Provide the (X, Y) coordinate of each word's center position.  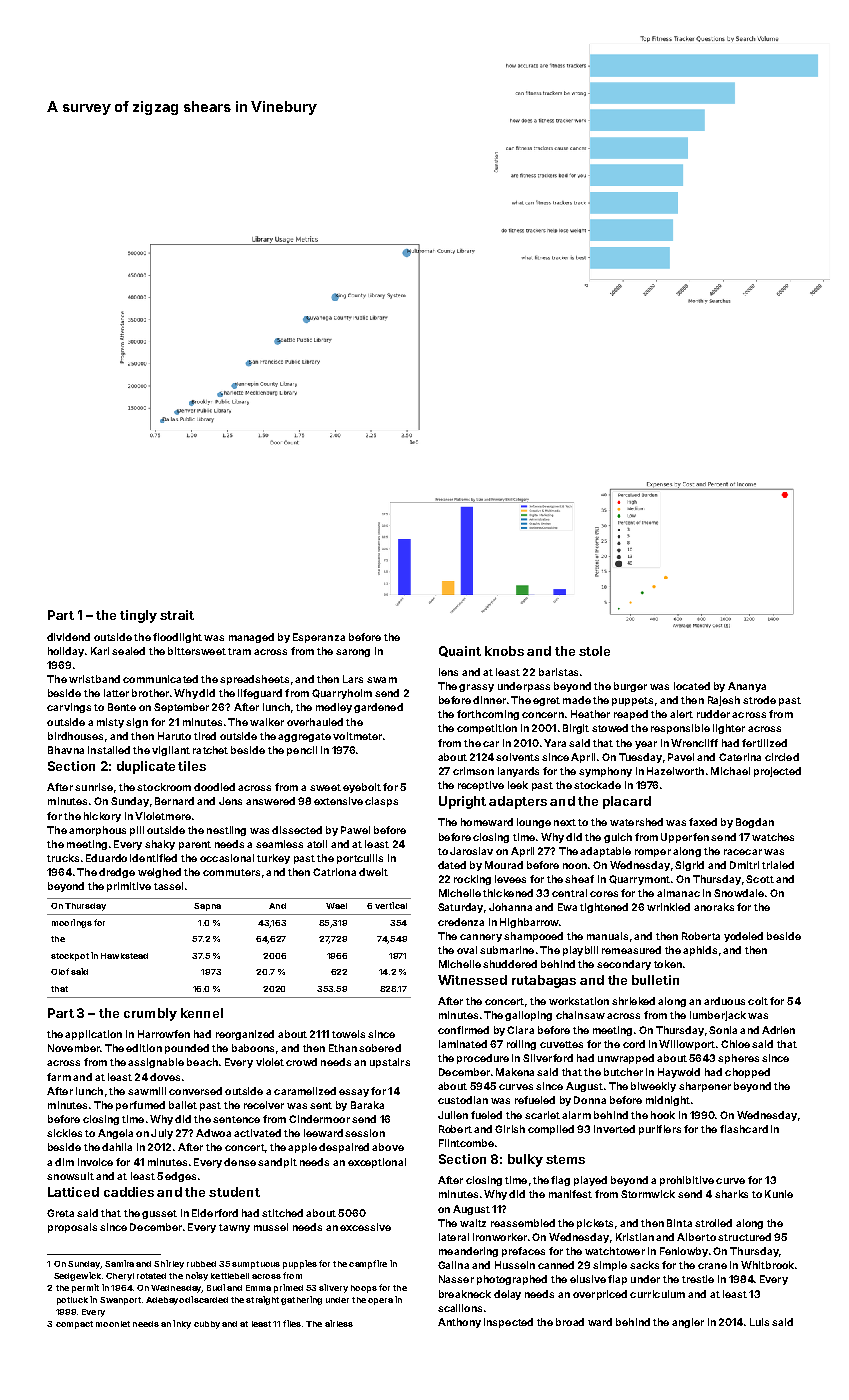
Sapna (207, 907)
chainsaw (580, 1015)
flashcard (744, 1129)
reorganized (245, 1035)
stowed (610, 728)
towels (348, 1034)
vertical (391, 905)
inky (182, 1324)
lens (448, 672)
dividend (68, 637)
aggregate (304, 737)
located (692, 686)
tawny (234, 1228)
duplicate (146, 767)
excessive (365, 1227)
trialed (778, 865)
